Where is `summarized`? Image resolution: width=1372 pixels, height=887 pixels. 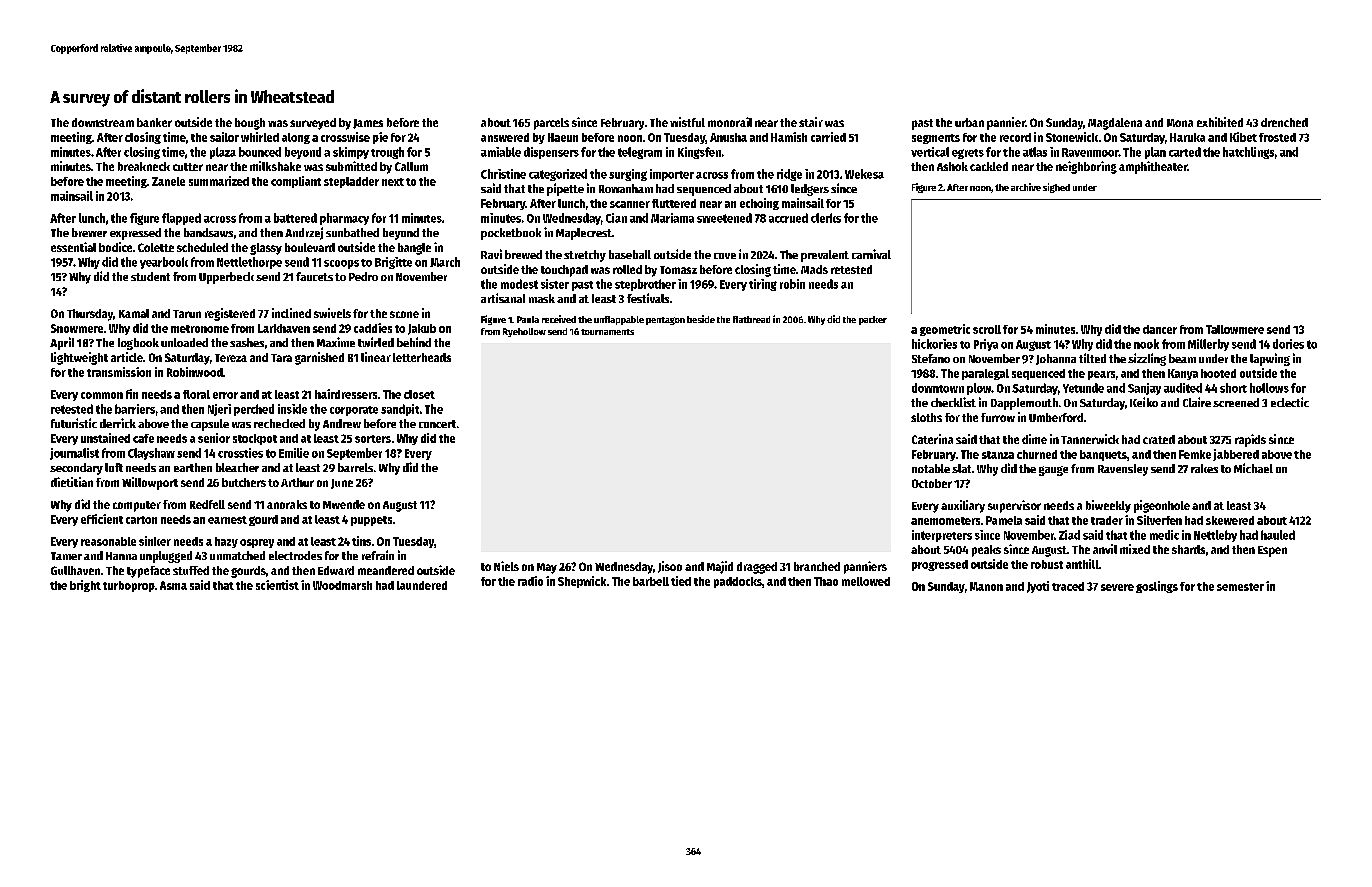 summarized is located at coordinates (219, 181).
